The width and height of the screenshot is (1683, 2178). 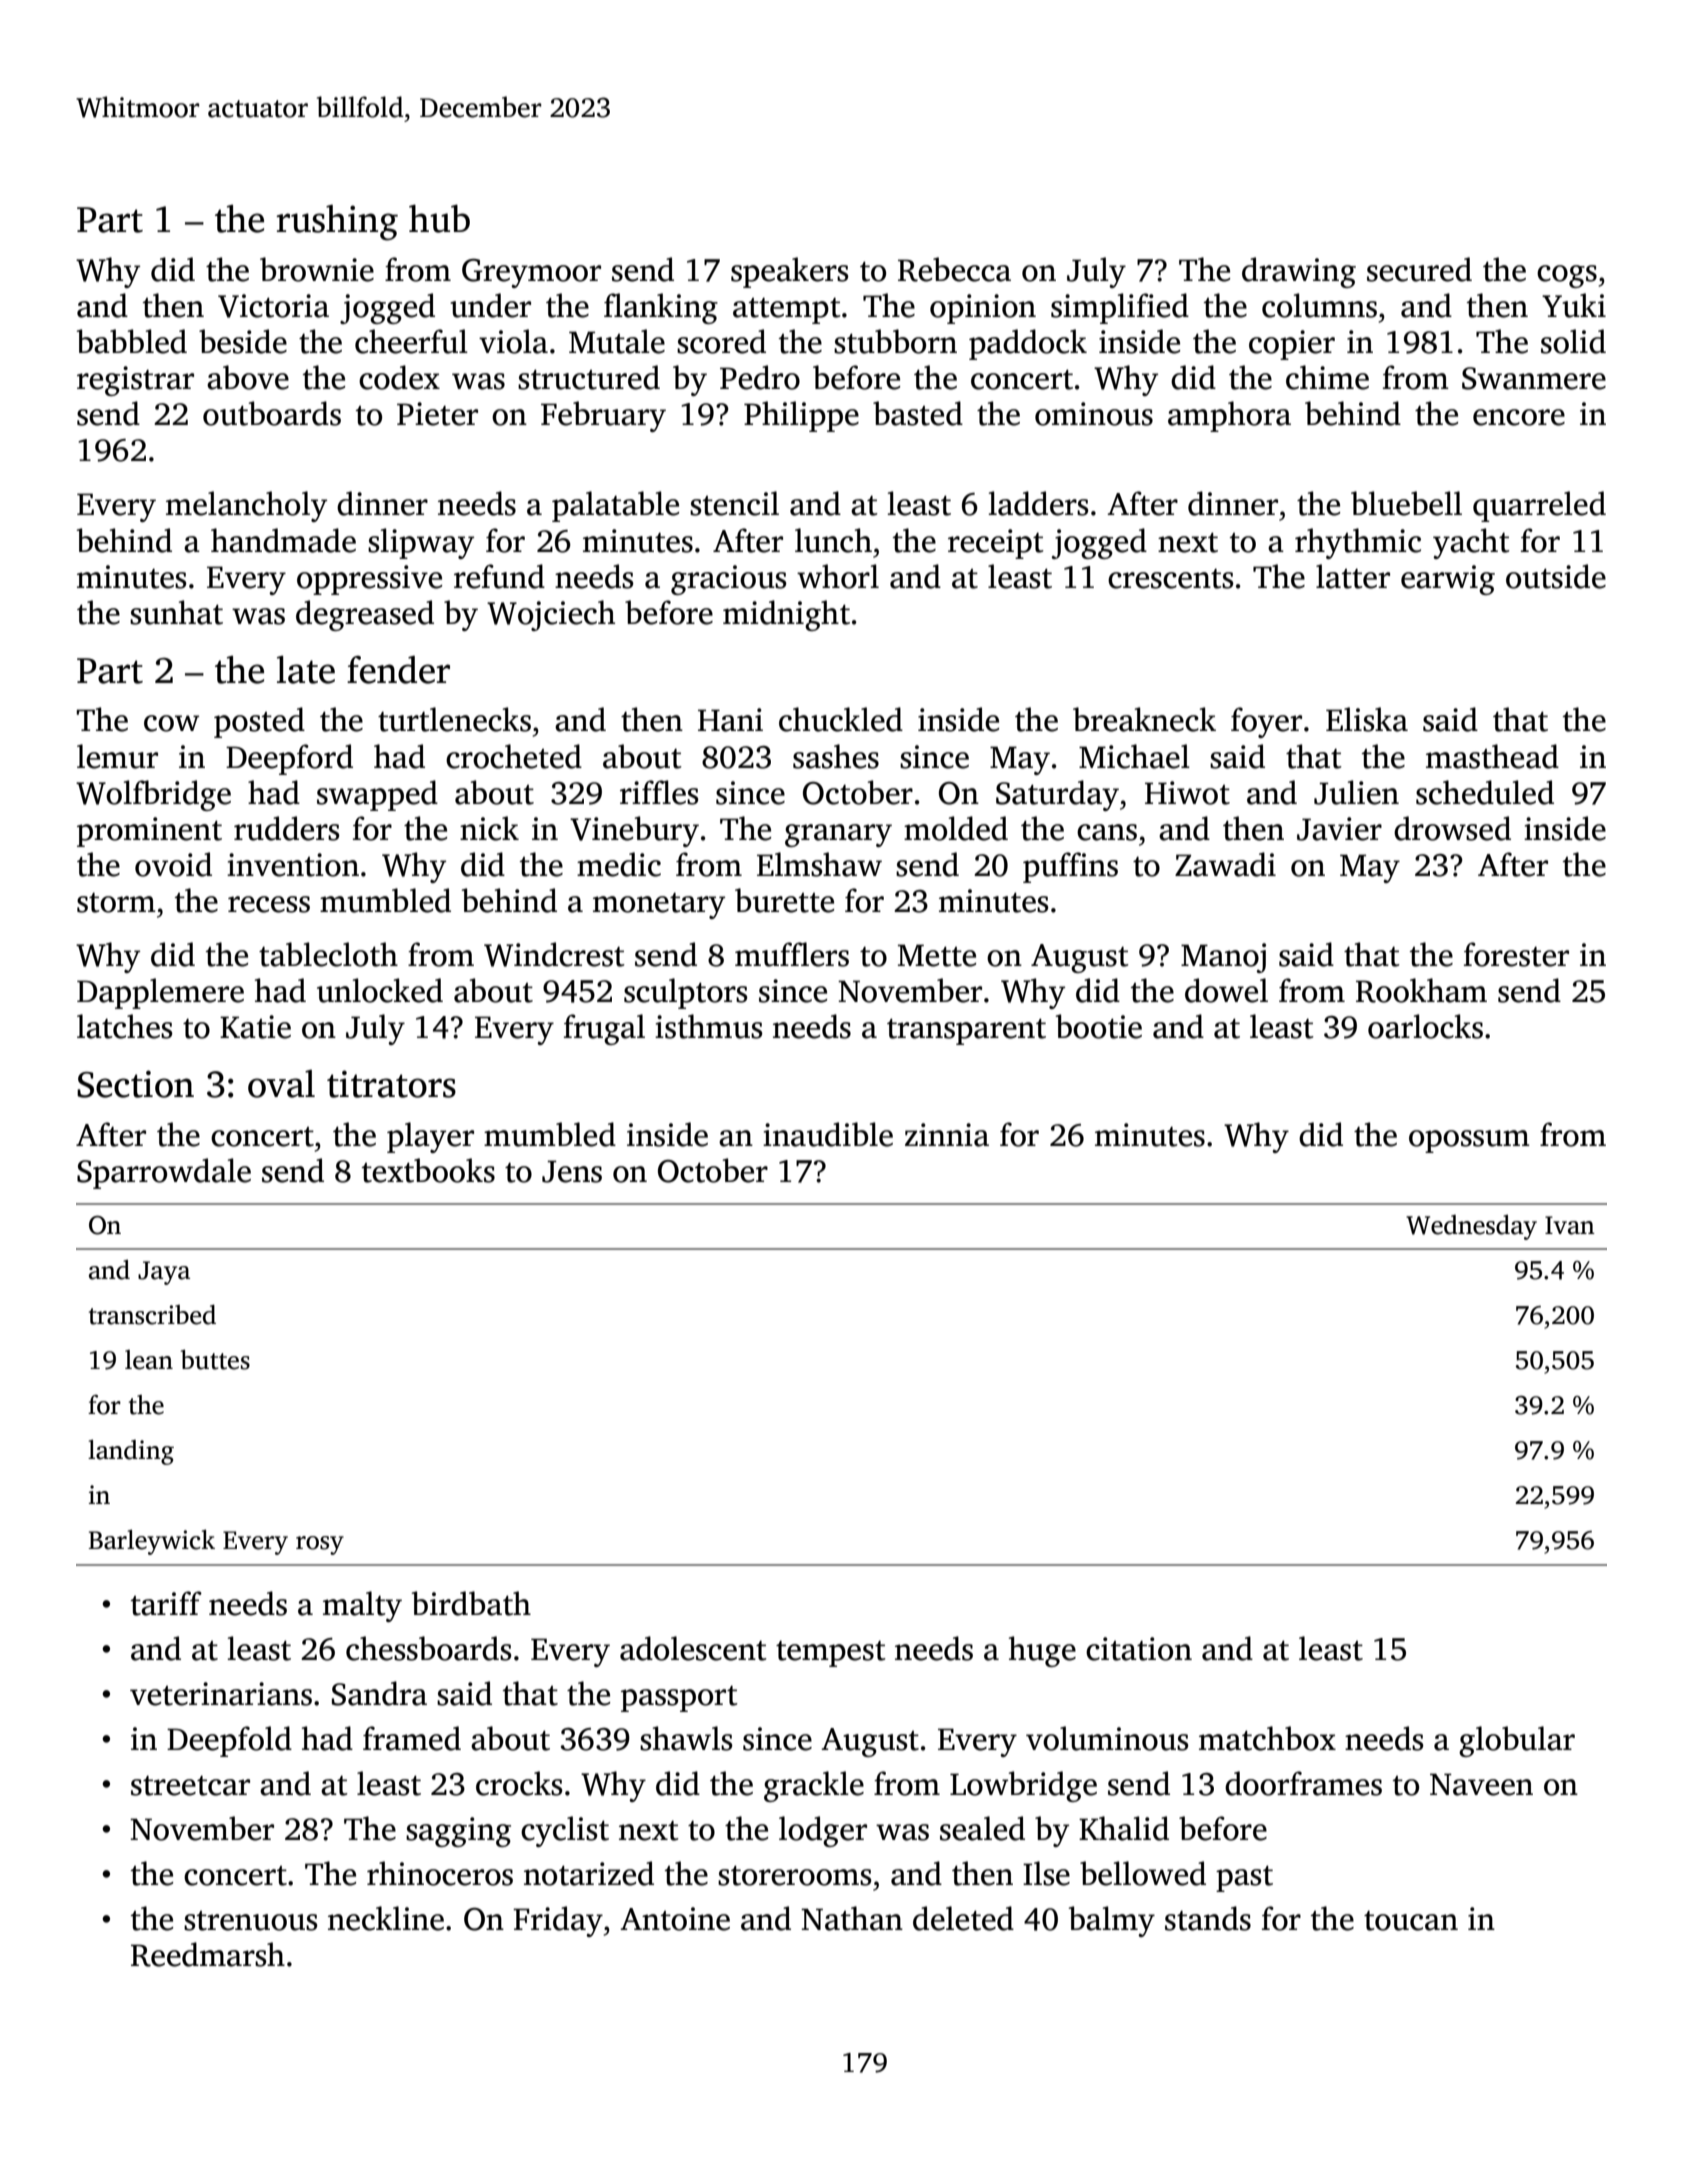 What do you see at coordinates (730, 720) in the screenshot?
I see `Hani` at bounding box center [730, 720].
